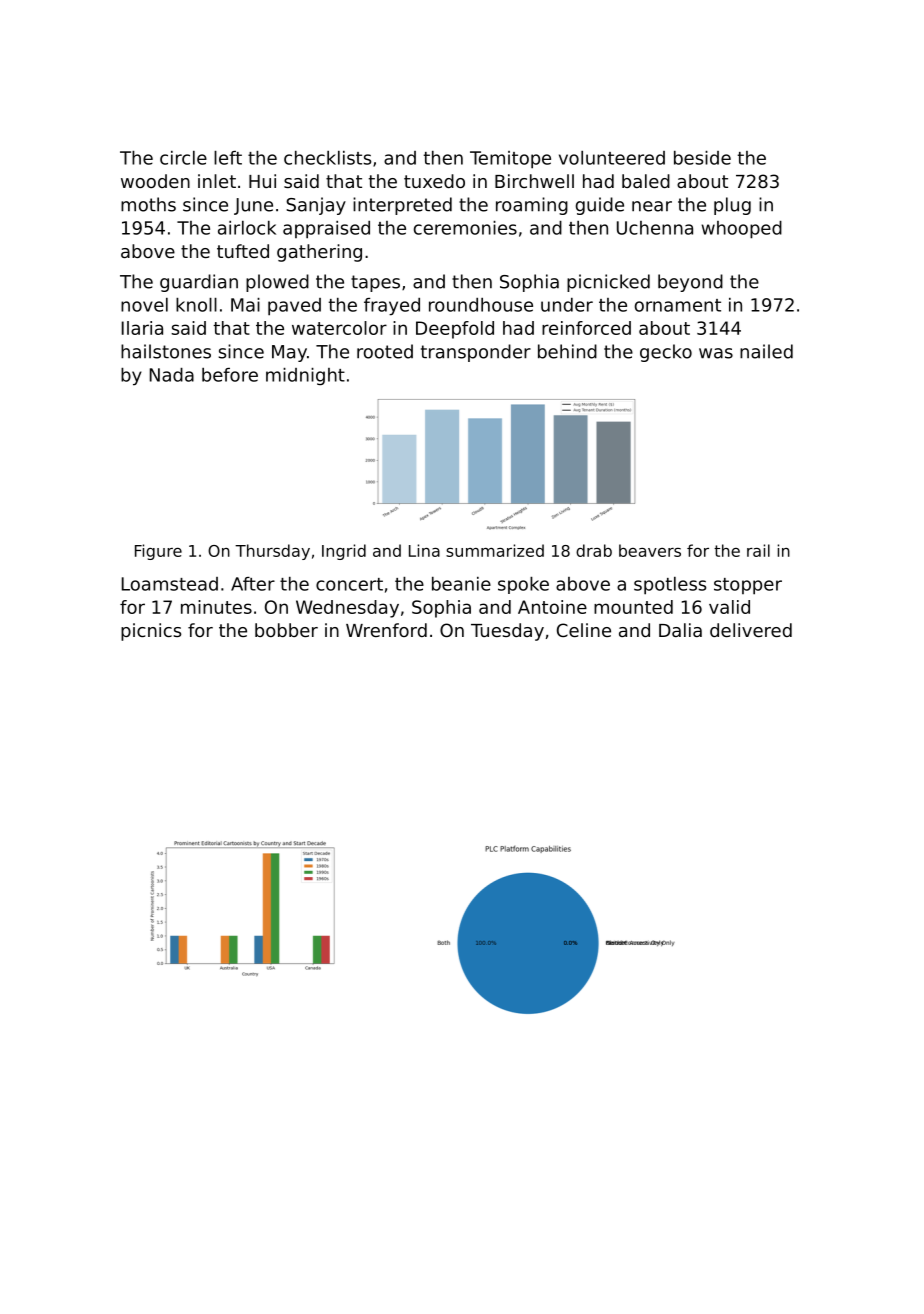 The width and height of the document is (924, 1314). I want to click on circle, so click(183, 158).
